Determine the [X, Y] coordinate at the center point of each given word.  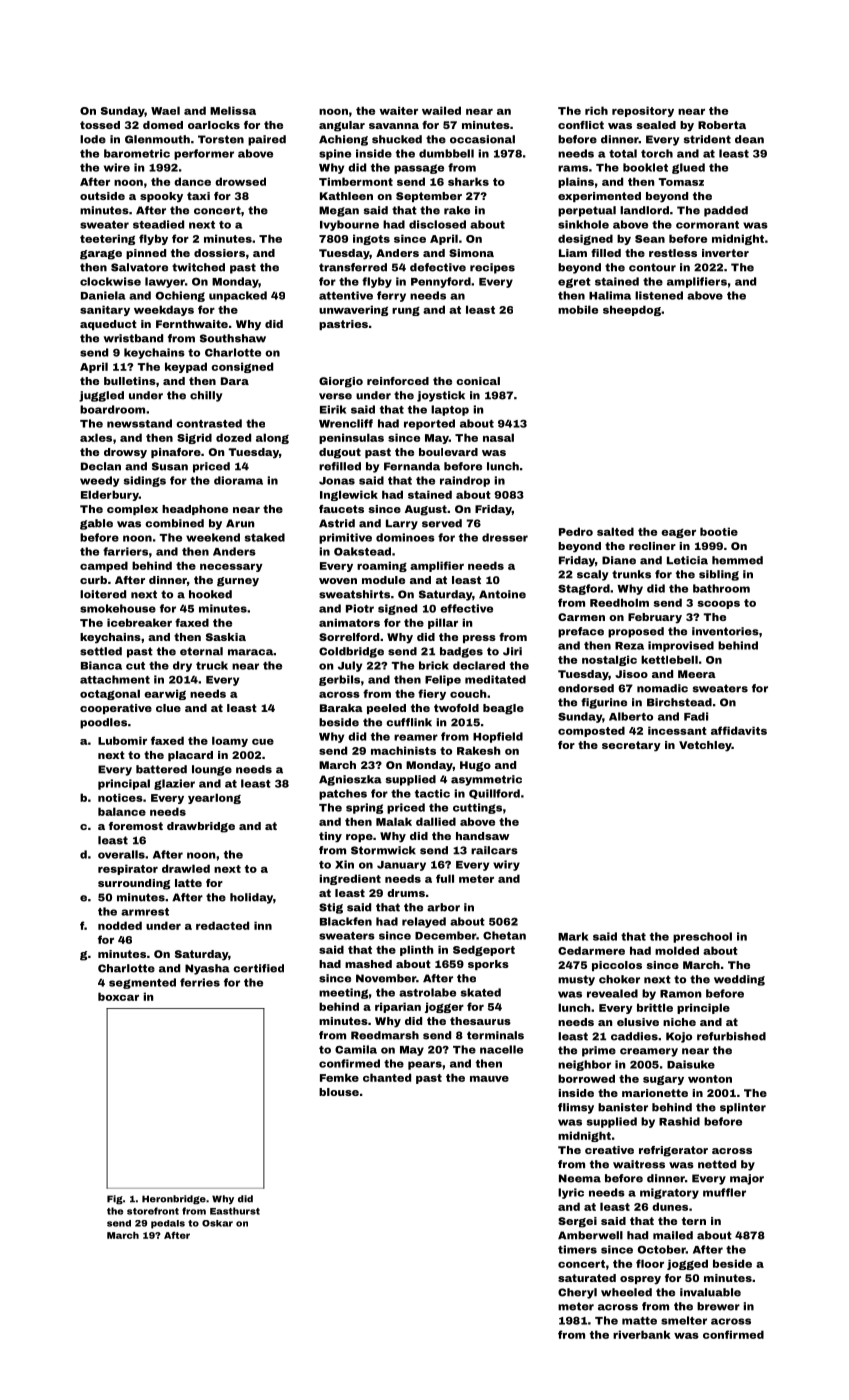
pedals [168, 1224]
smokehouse [118, 608]
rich [596, 110]
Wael [165, 110]
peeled [386, 709]
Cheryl [577, 1293]
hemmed [737, 560]
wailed [441, 110]
